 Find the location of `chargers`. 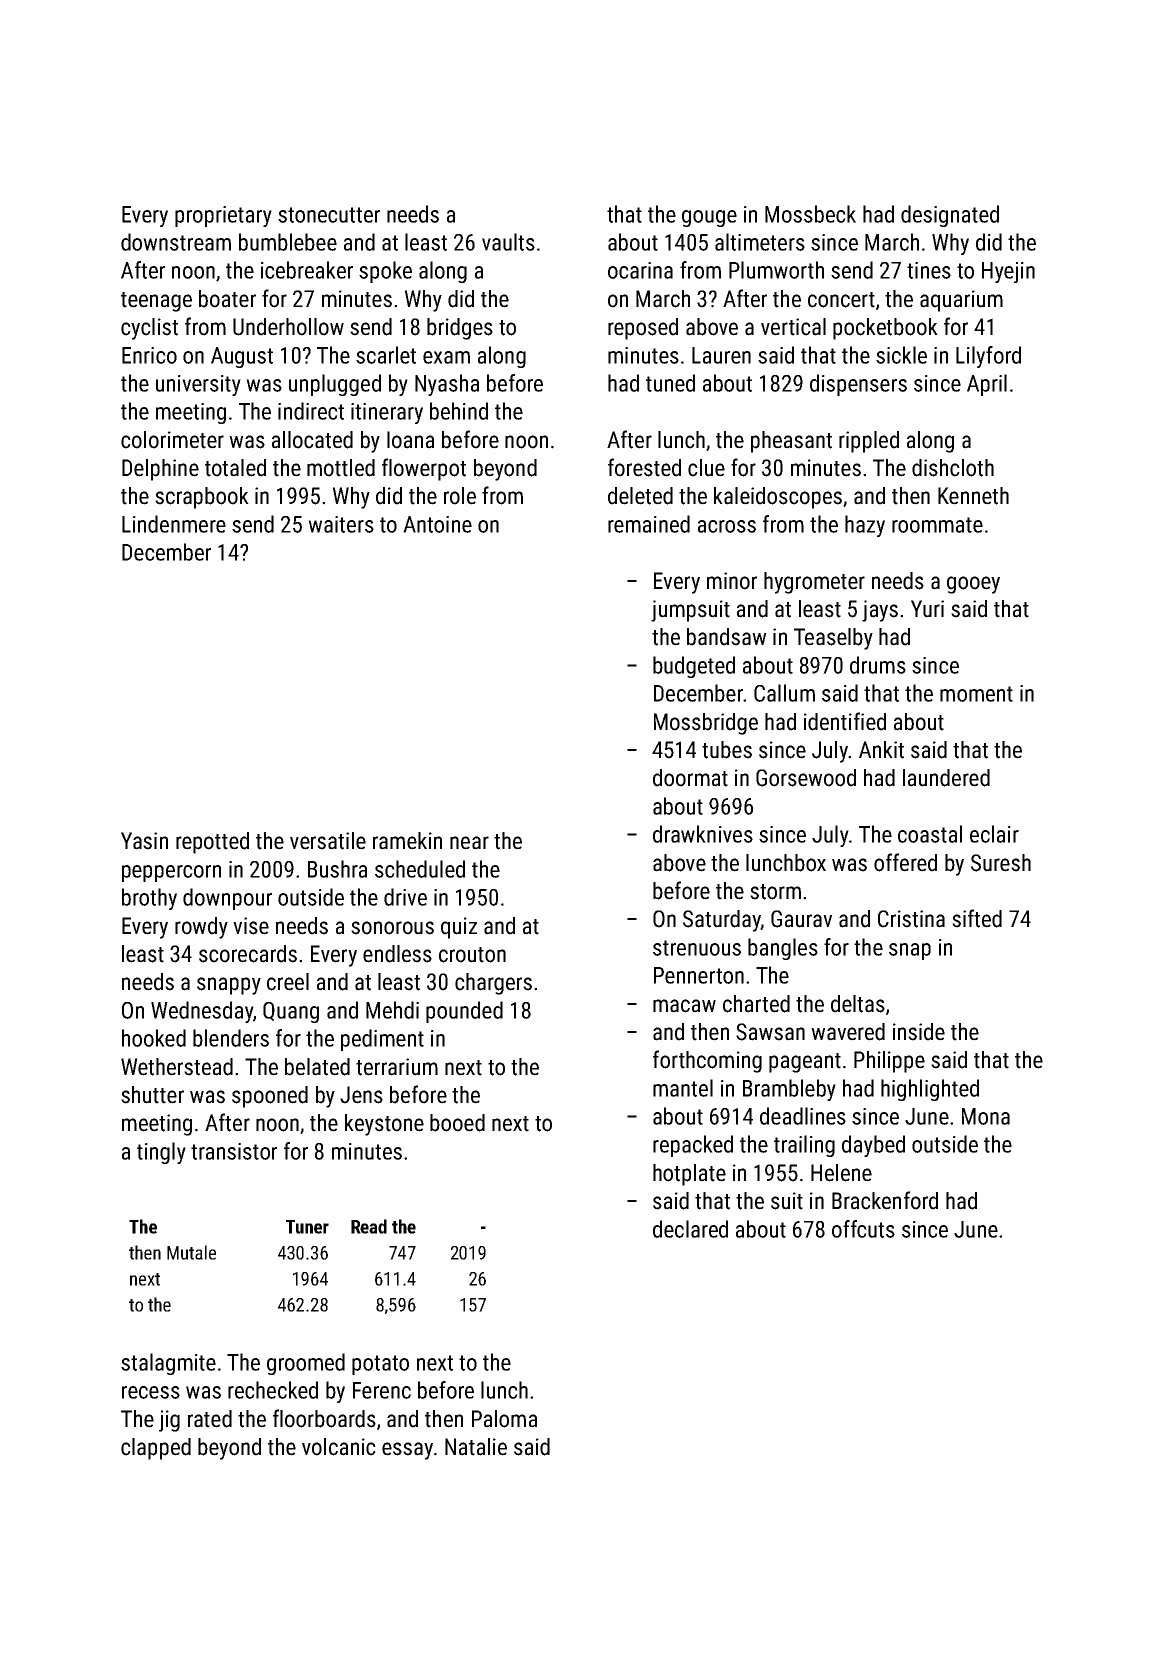

chargers is located at coordinates (493, 984).
